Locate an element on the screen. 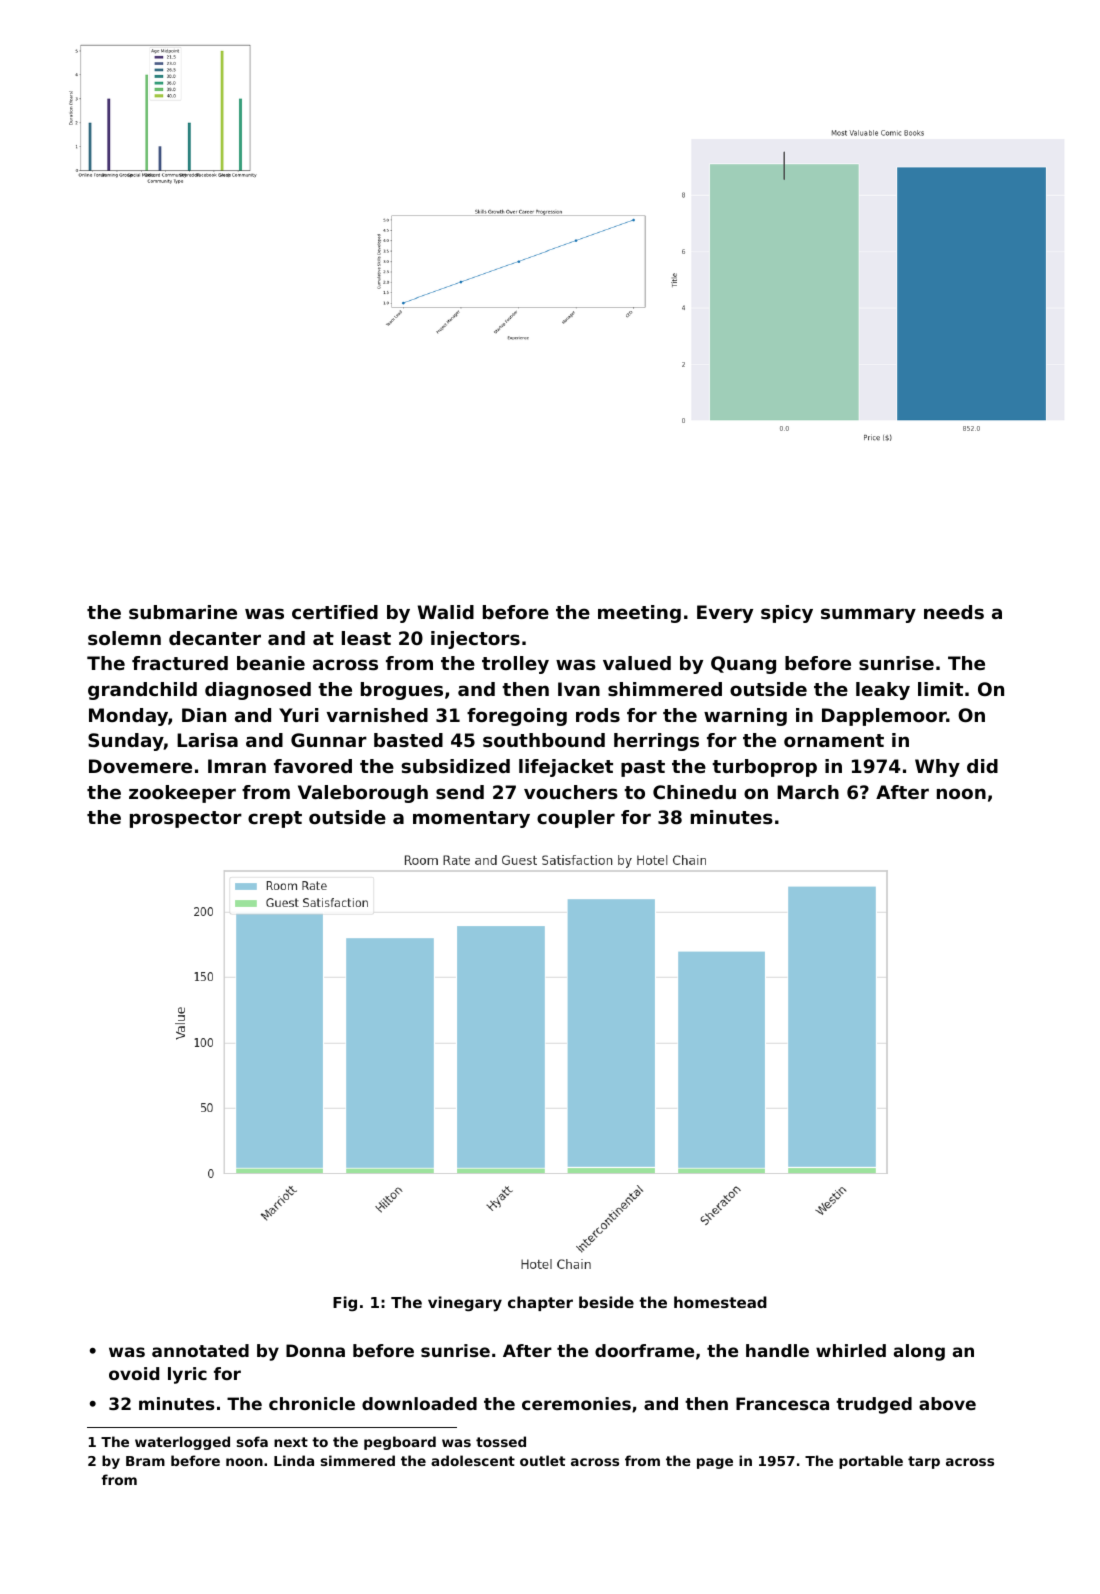 Image resolution: width=1100 pixels, height=1594 pixels. annotated is located at coordinates (200, 1350).
